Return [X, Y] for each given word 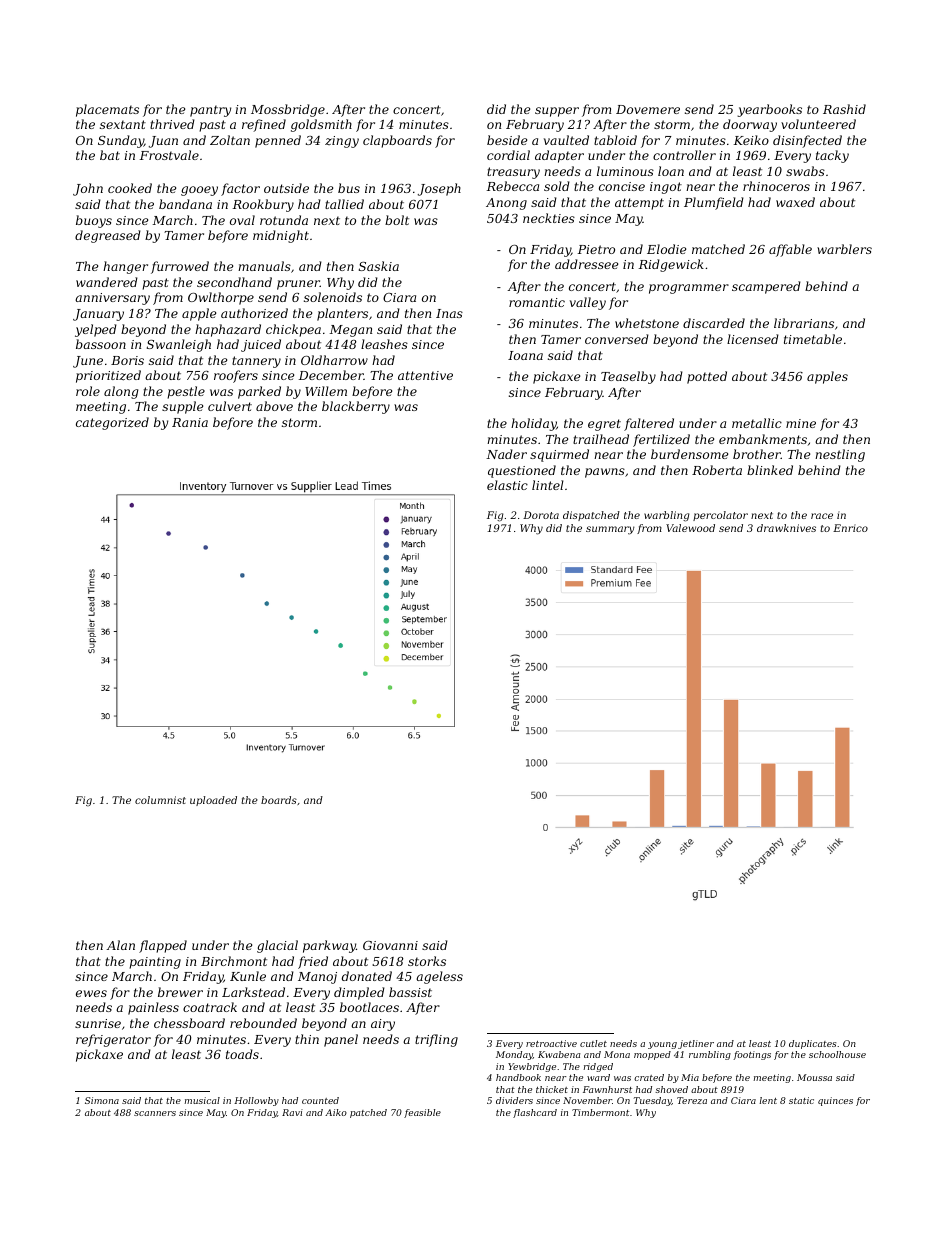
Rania [190, 422]
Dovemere [648, 109]
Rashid [844, 109]
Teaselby [628, 377]
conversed [617, 339]
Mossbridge [288, 110]
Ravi [292, 1112]
